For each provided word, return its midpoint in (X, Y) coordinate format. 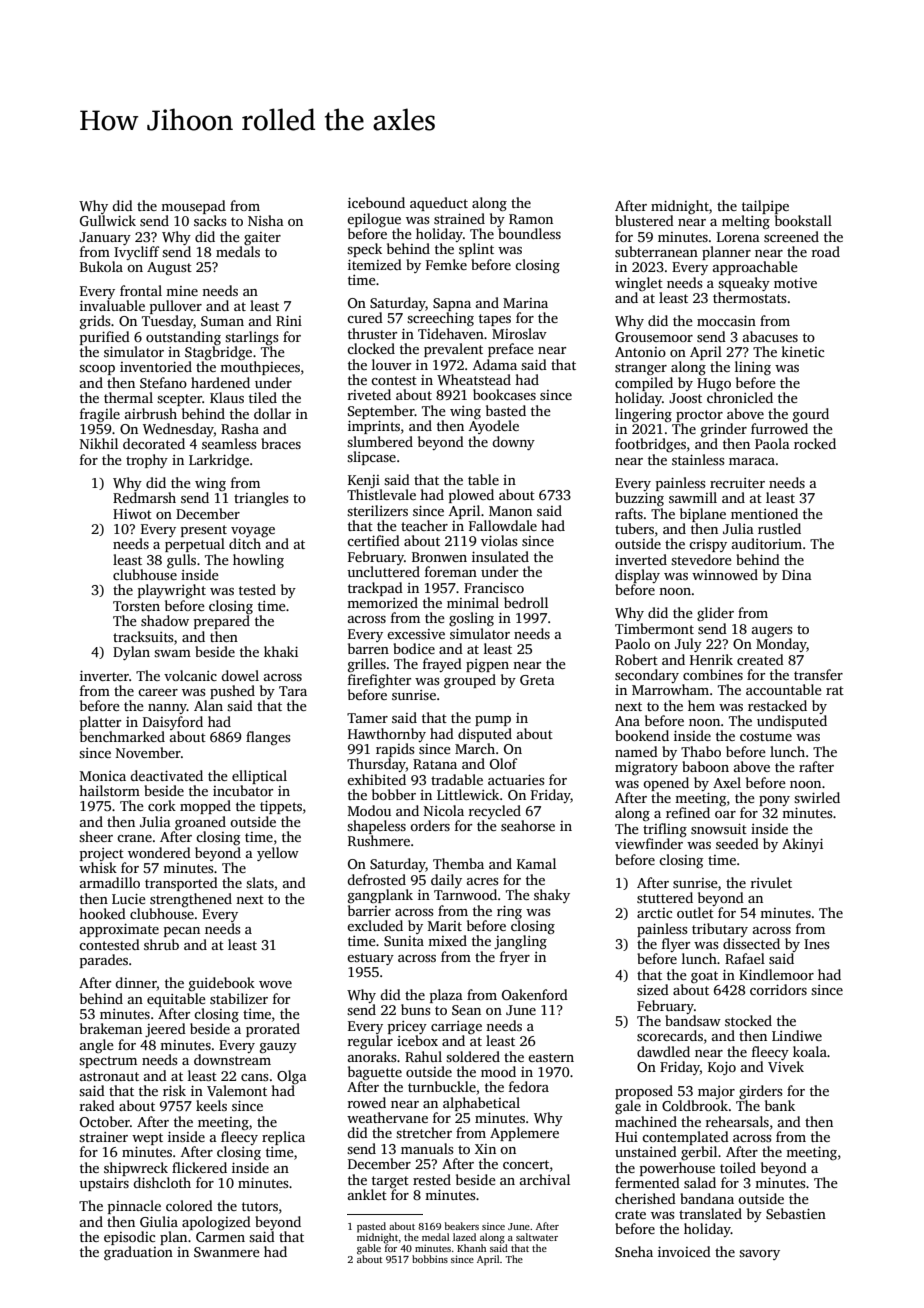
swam (172, 653)
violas (499, 540)
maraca (752, 461)
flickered (199, 1167)
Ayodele (494, 427)
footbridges (650, 445)
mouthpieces (260, 368)
